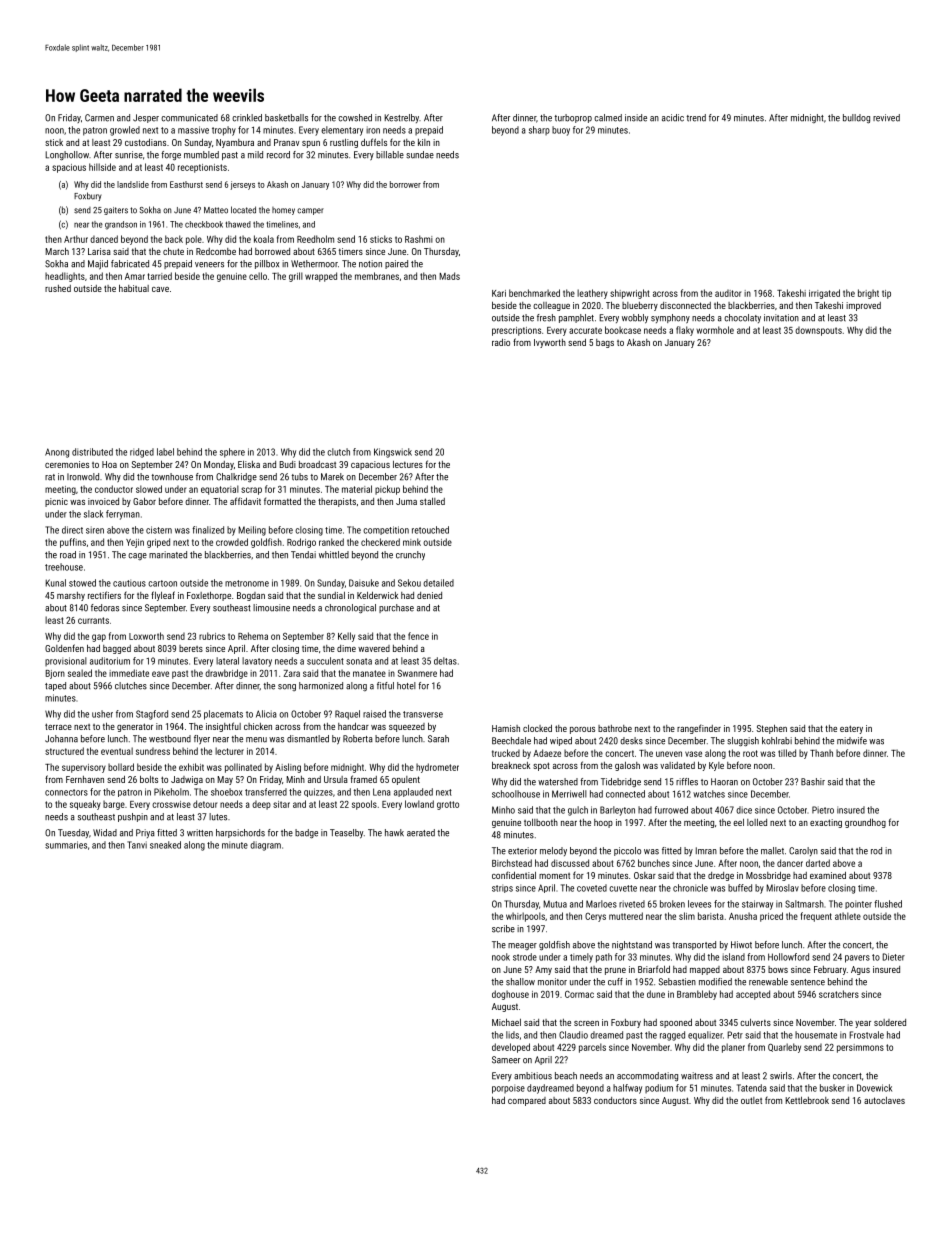 The height and width of the screenshot is (1233, 952). I want to click on bags, so click(605, 343).
